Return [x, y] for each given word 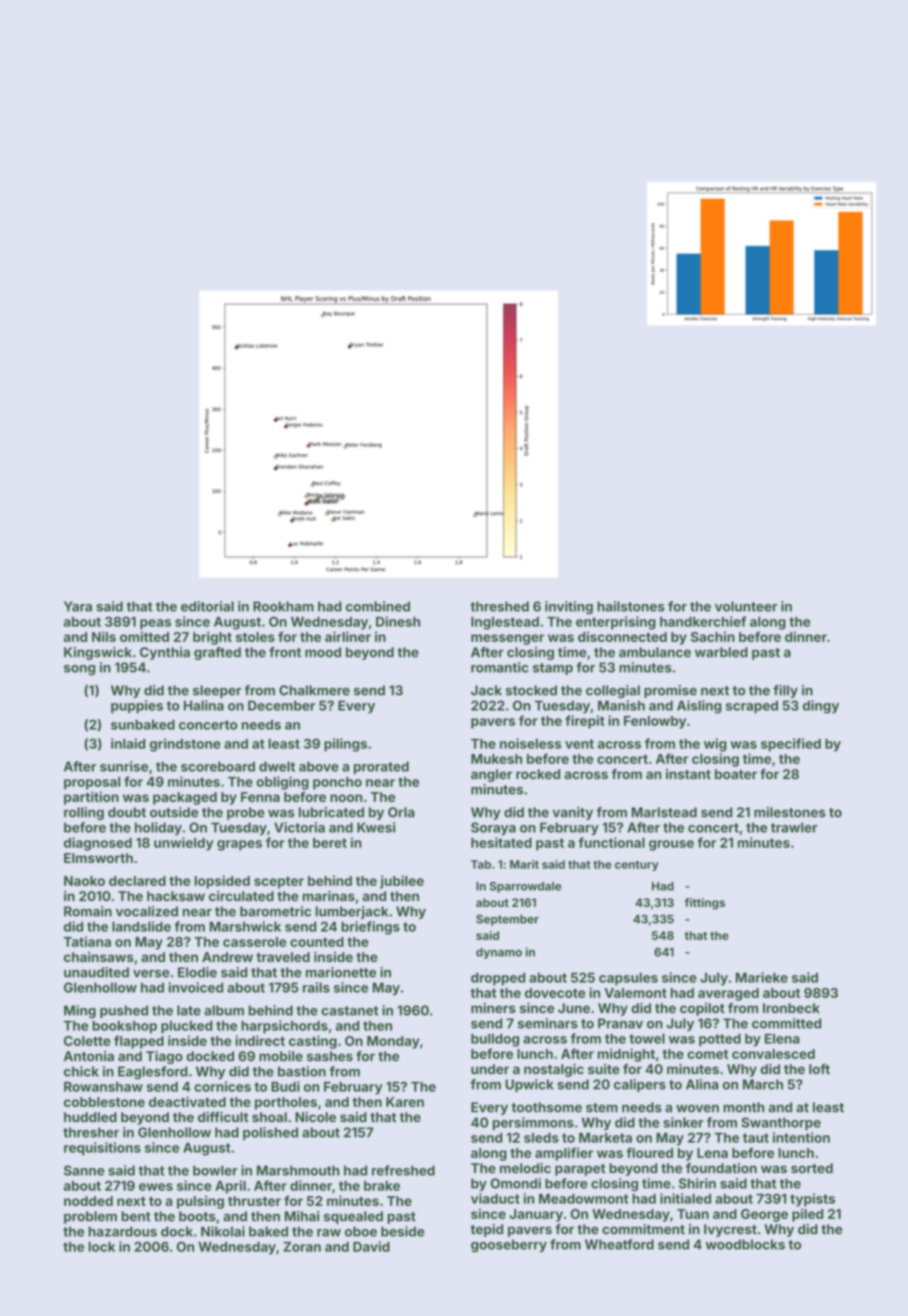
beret [330, 843]
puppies [137, 707]
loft [819, 1069]
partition [91, 798]
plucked [187, 1027]
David [371, 1246]
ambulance [655, 652]
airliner [348, 636]
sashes [330, 1056]
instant [688, 774]
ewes [156, 1187]
